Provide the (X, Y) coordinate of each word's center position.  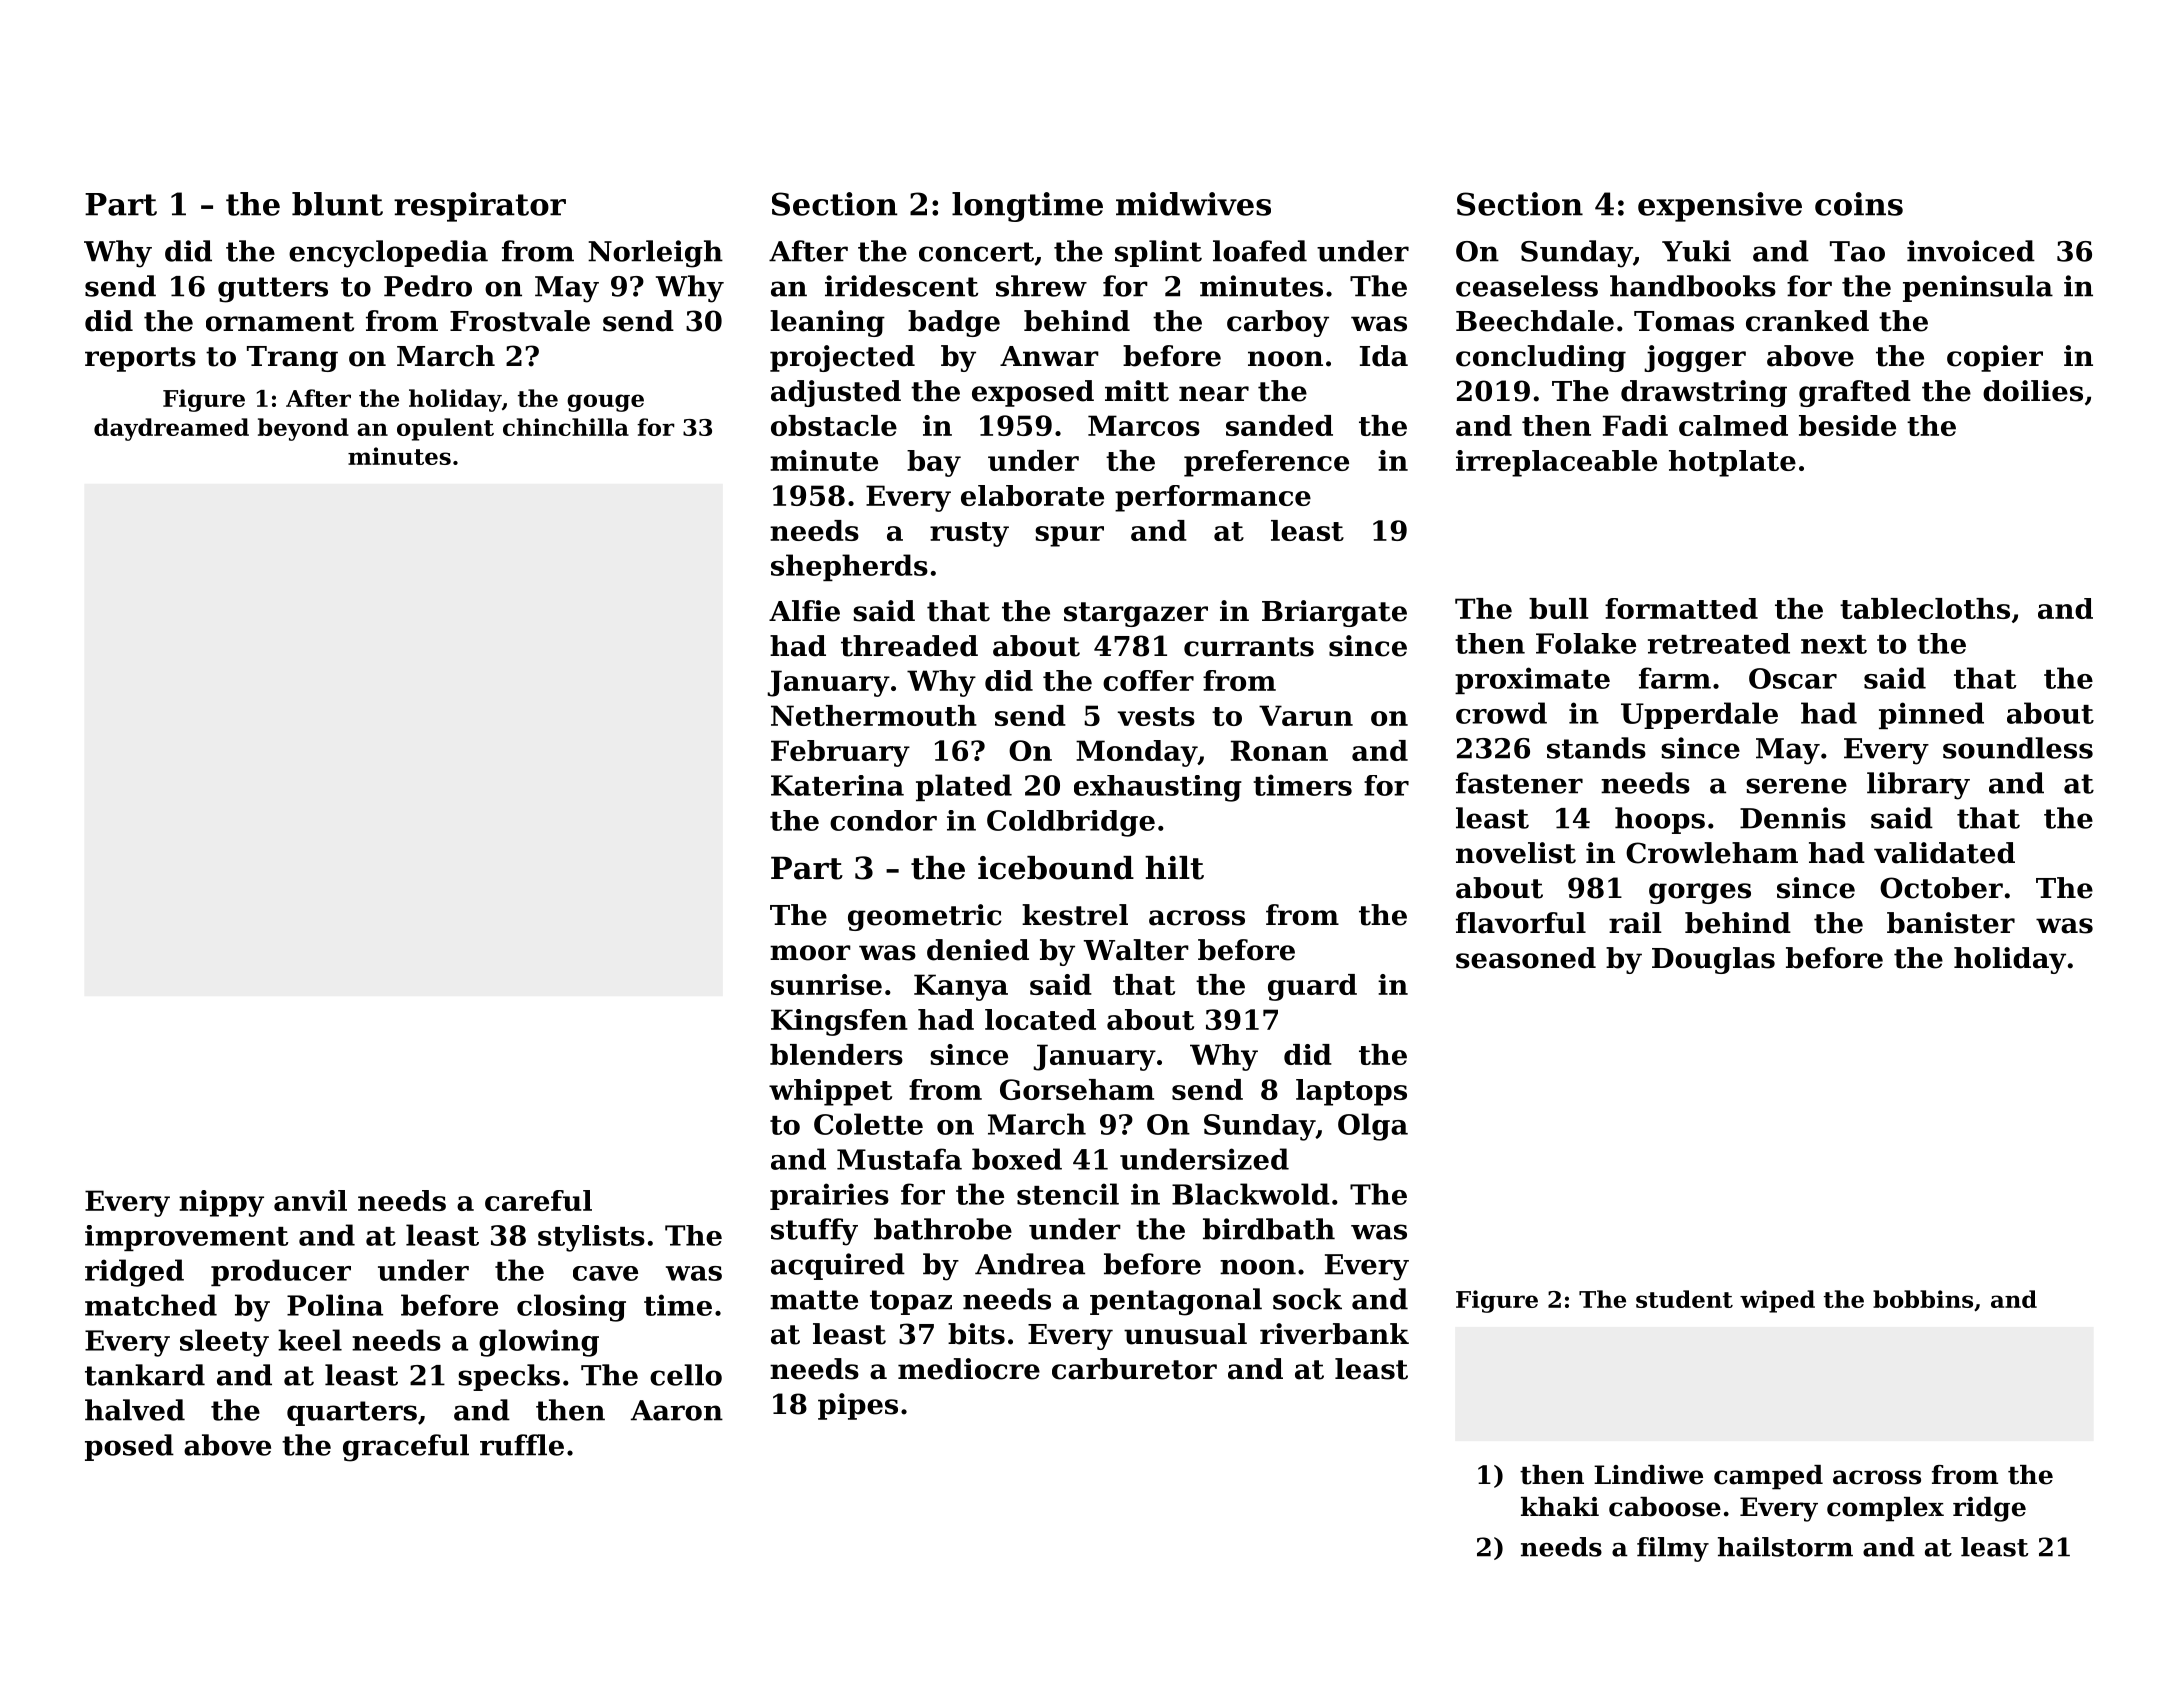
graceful (406, 1448)
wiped (1777, 1301)
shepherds (849, 567)
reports (140, 359)
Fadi (1635, 425)
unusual (1185, 1334)
